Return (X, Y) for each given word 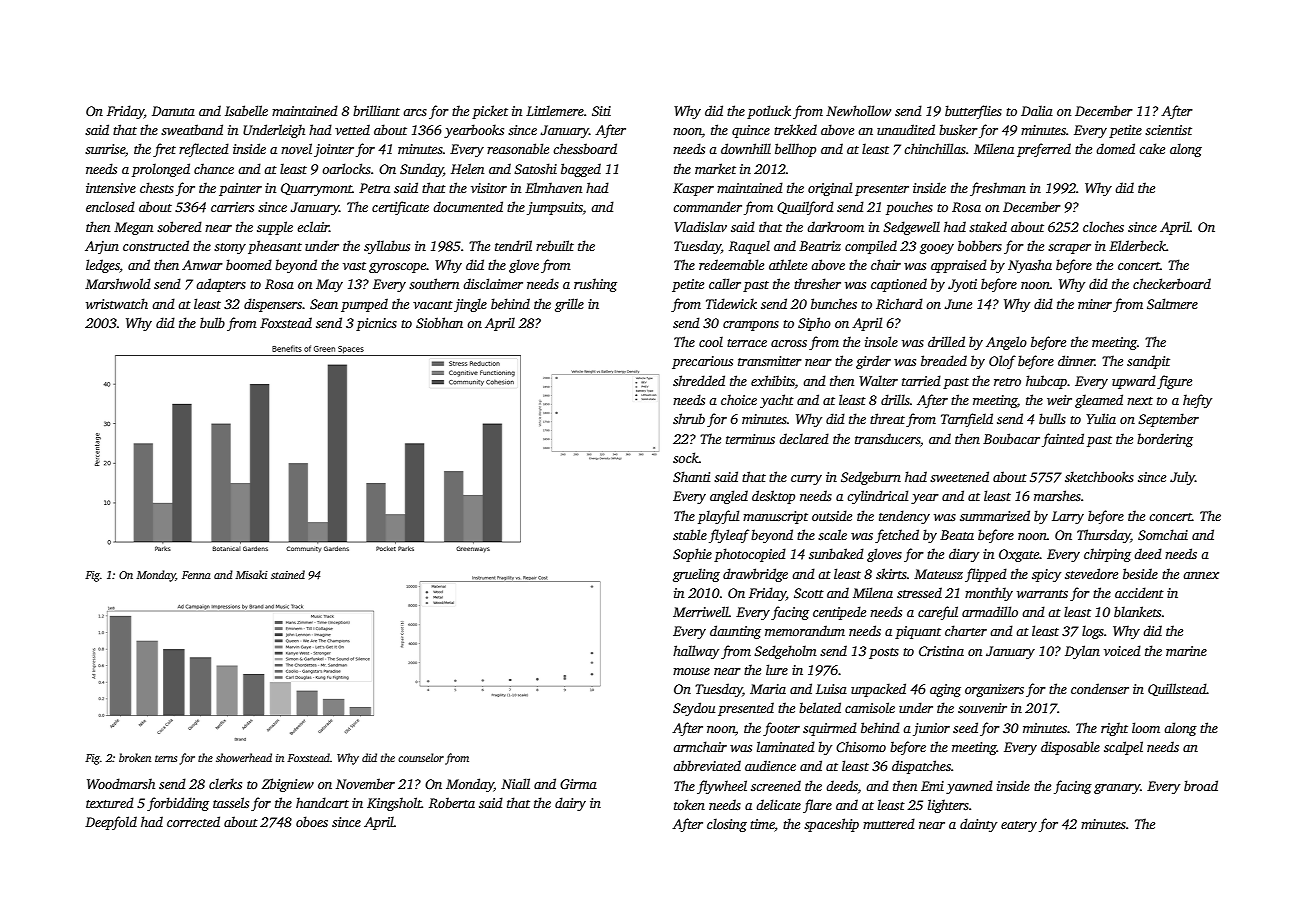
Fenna (196, 575)
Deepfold (111, 823)
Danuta (173, 111)
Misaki (251, 574)
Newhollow (858, 110)
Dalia (1037, 110)
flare (817, 806)
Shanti (691, 476)
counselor (421, 757)
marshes (1057, 495)
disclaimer (493, 283)
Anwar (202, 265)
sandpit (1148, 362)
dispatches (921, 767)
